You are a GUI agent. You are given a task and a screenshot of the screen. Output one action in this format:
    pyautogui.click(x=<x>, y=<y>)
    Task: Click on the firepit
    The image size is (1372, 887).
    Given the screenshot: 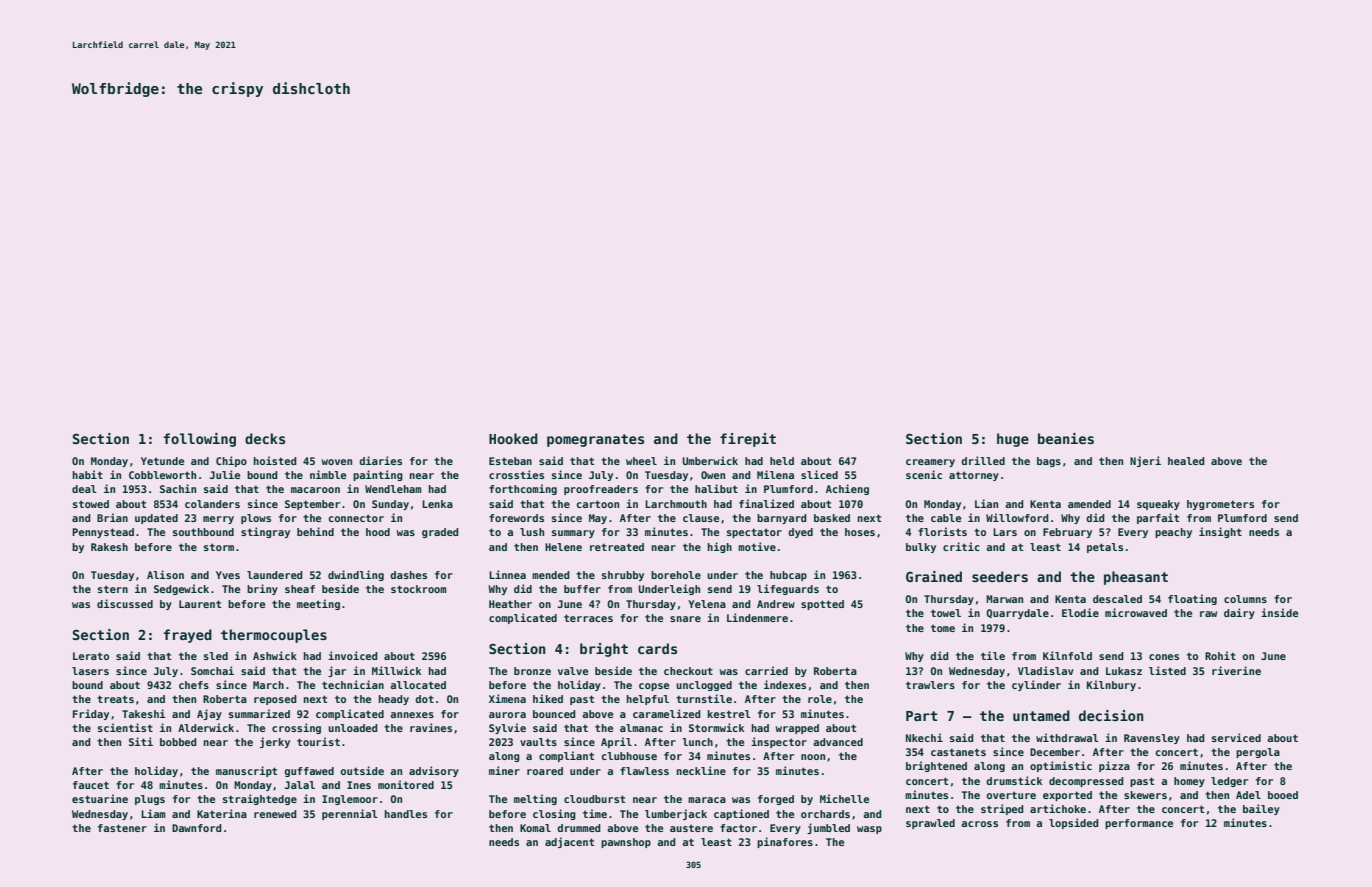 What is the action you would take?
    pyautogui.click(x=748, y=440)
